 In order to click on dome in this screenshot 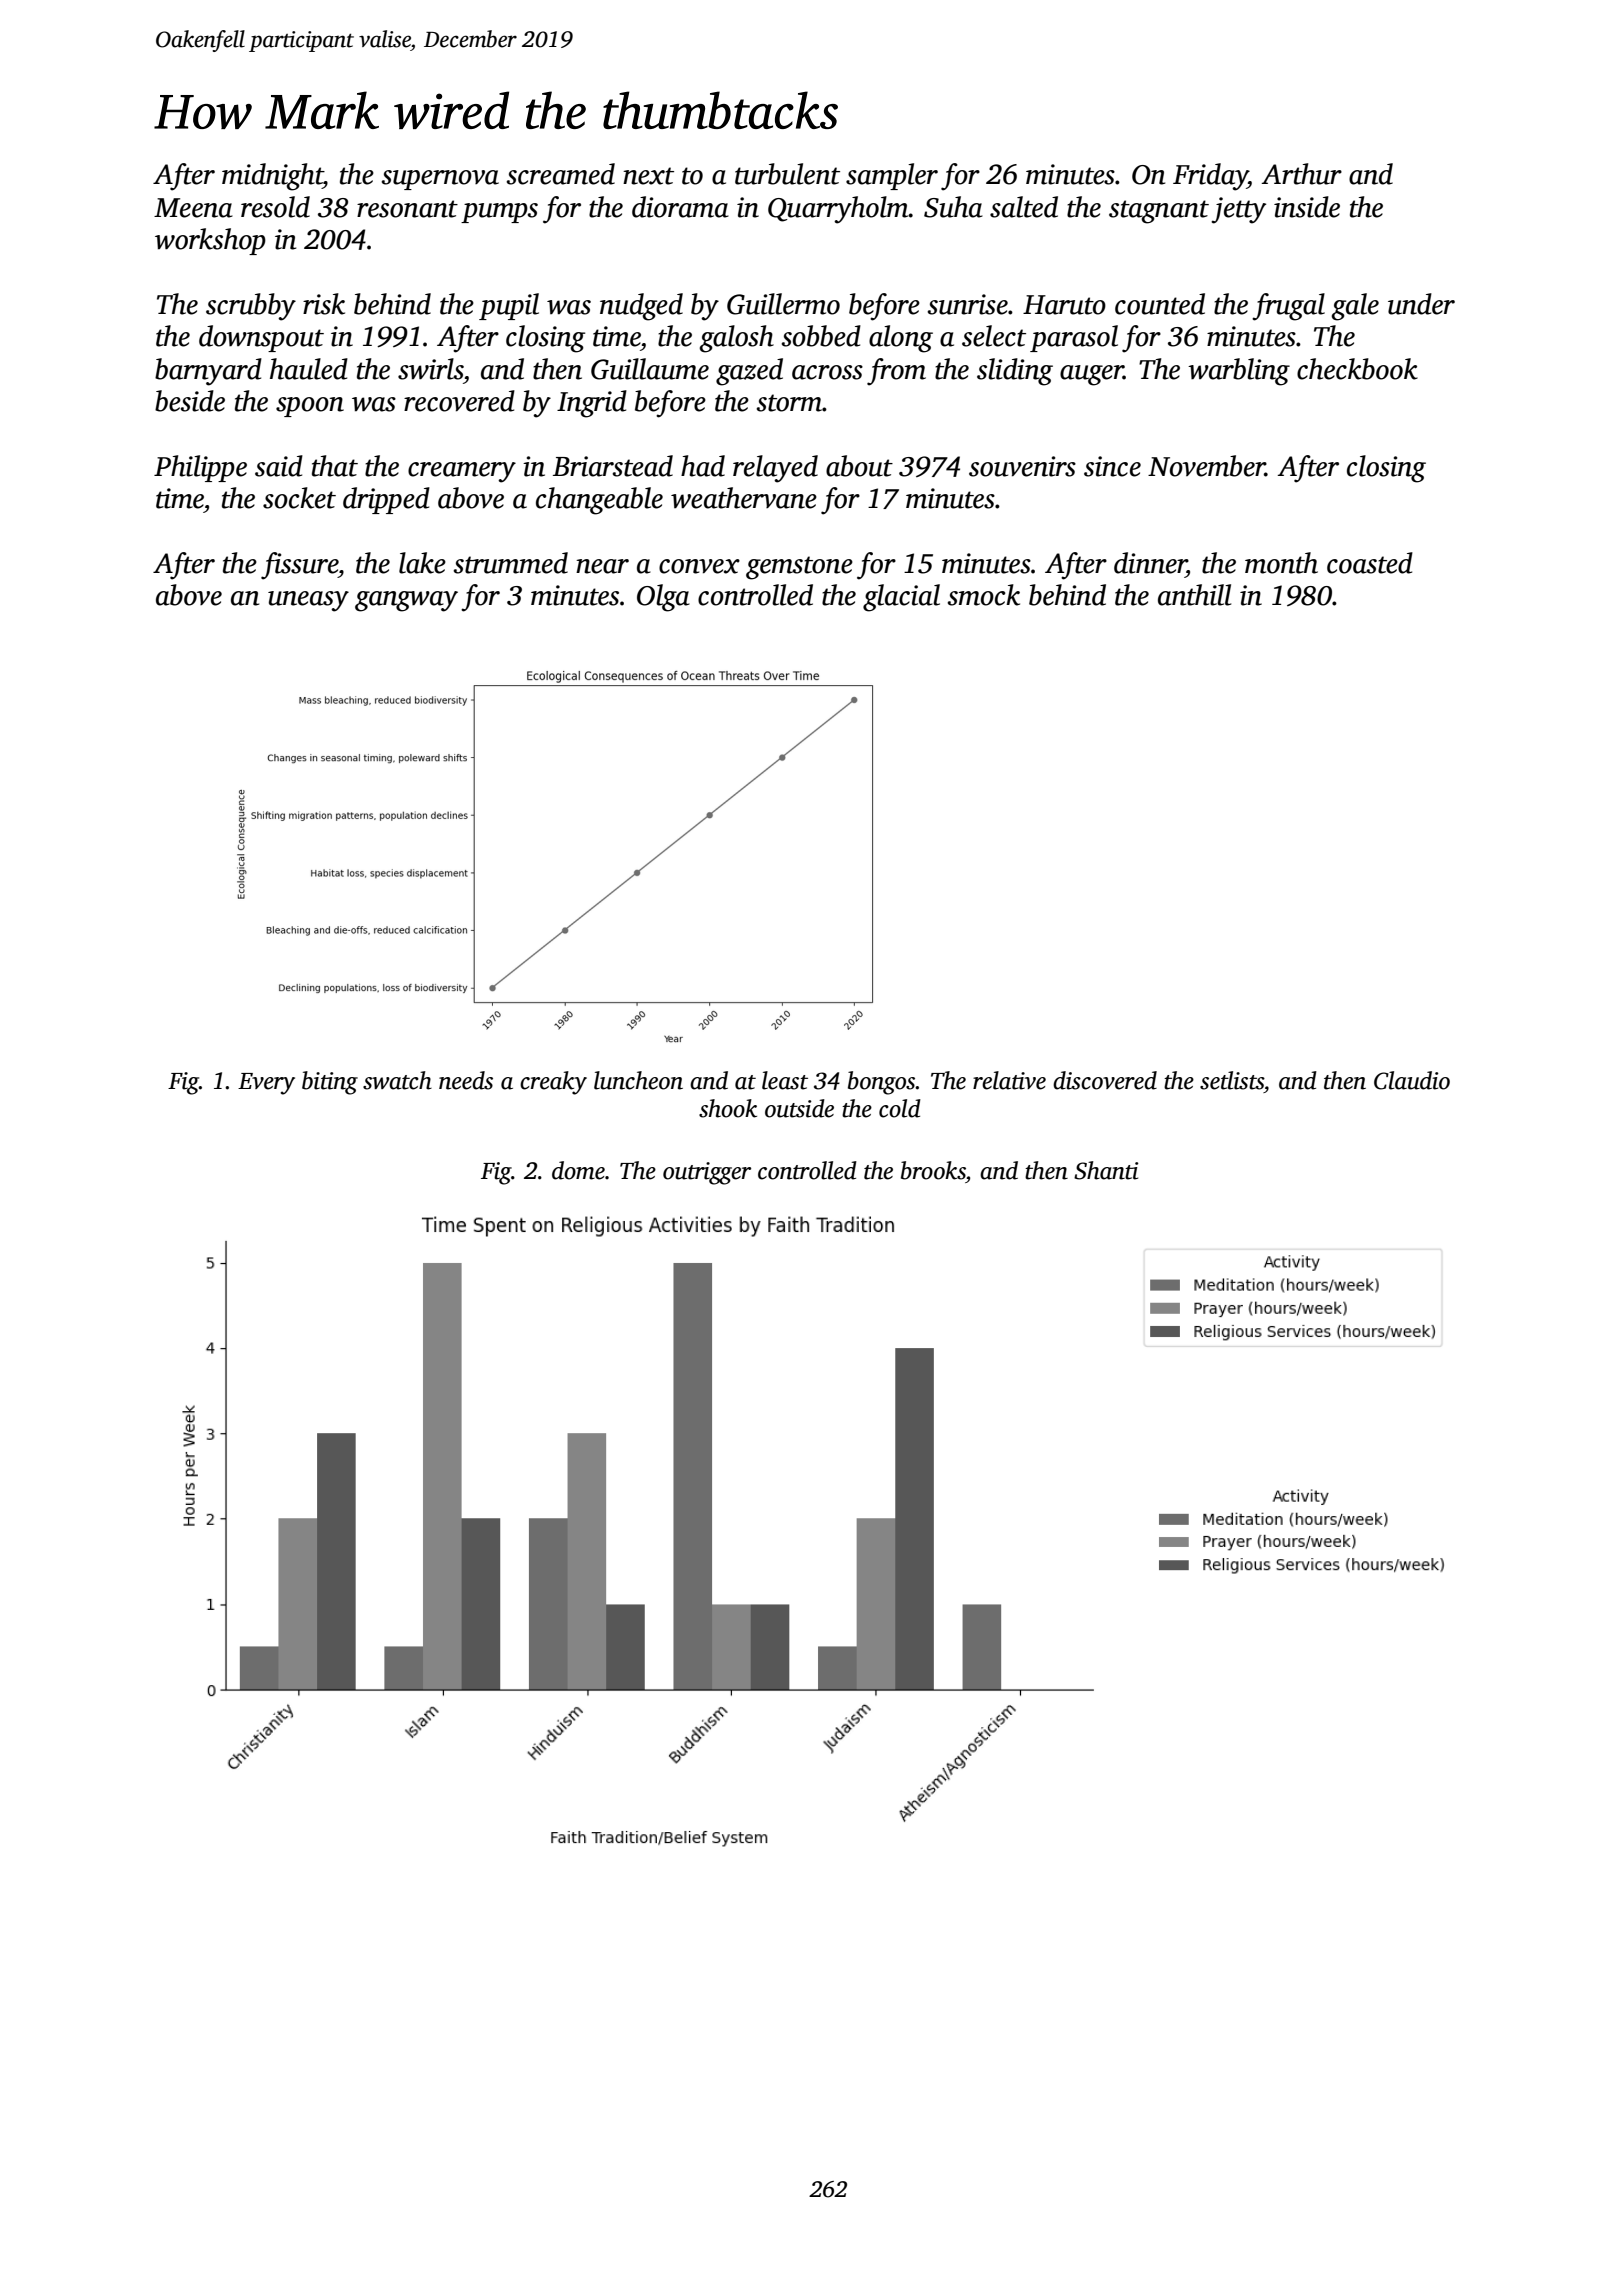, I will do `click(578, 1170)`.
